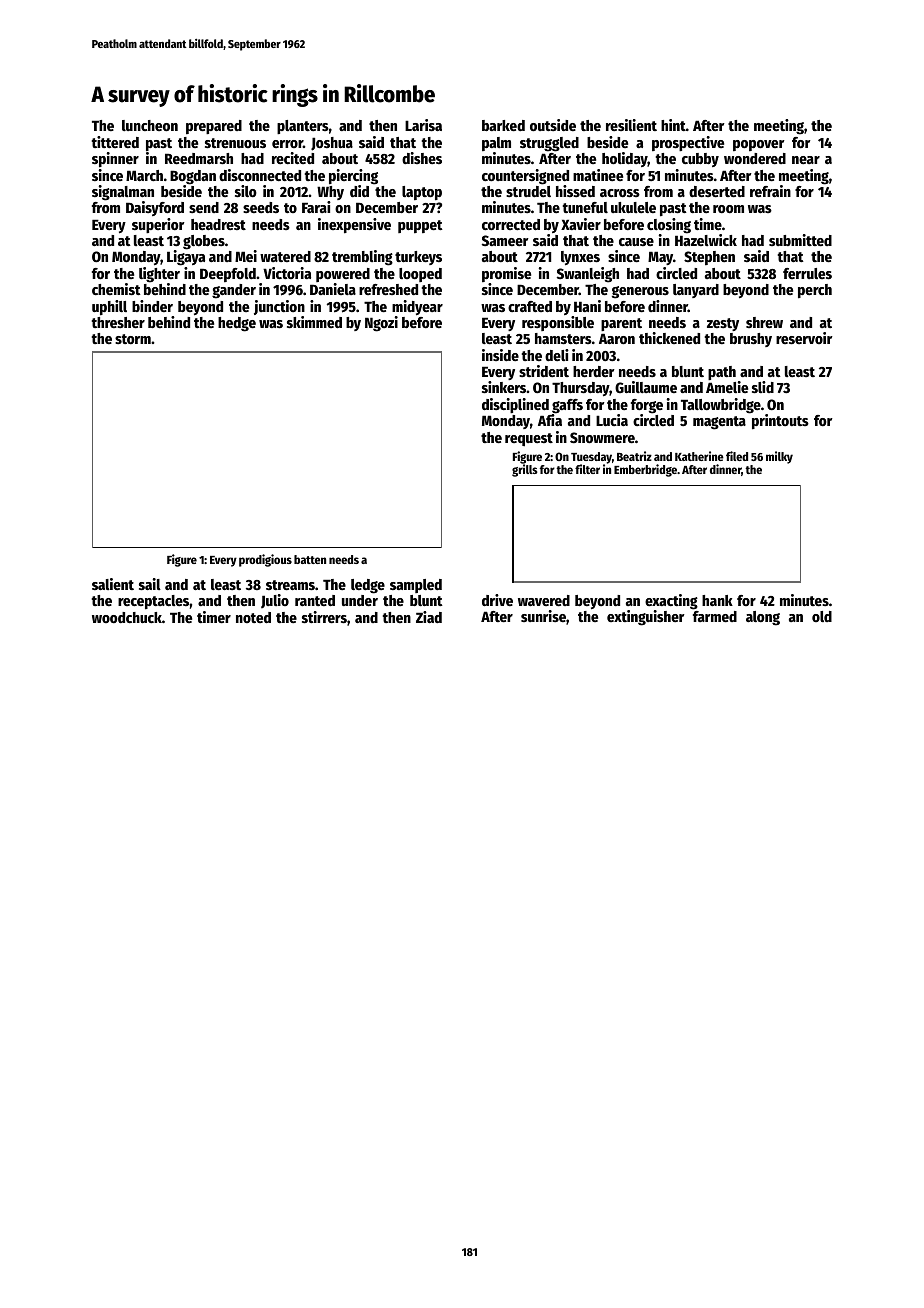  Describe the element at coordinates (127, 617) in the screenshot. I see `woodchuck` at that location.
